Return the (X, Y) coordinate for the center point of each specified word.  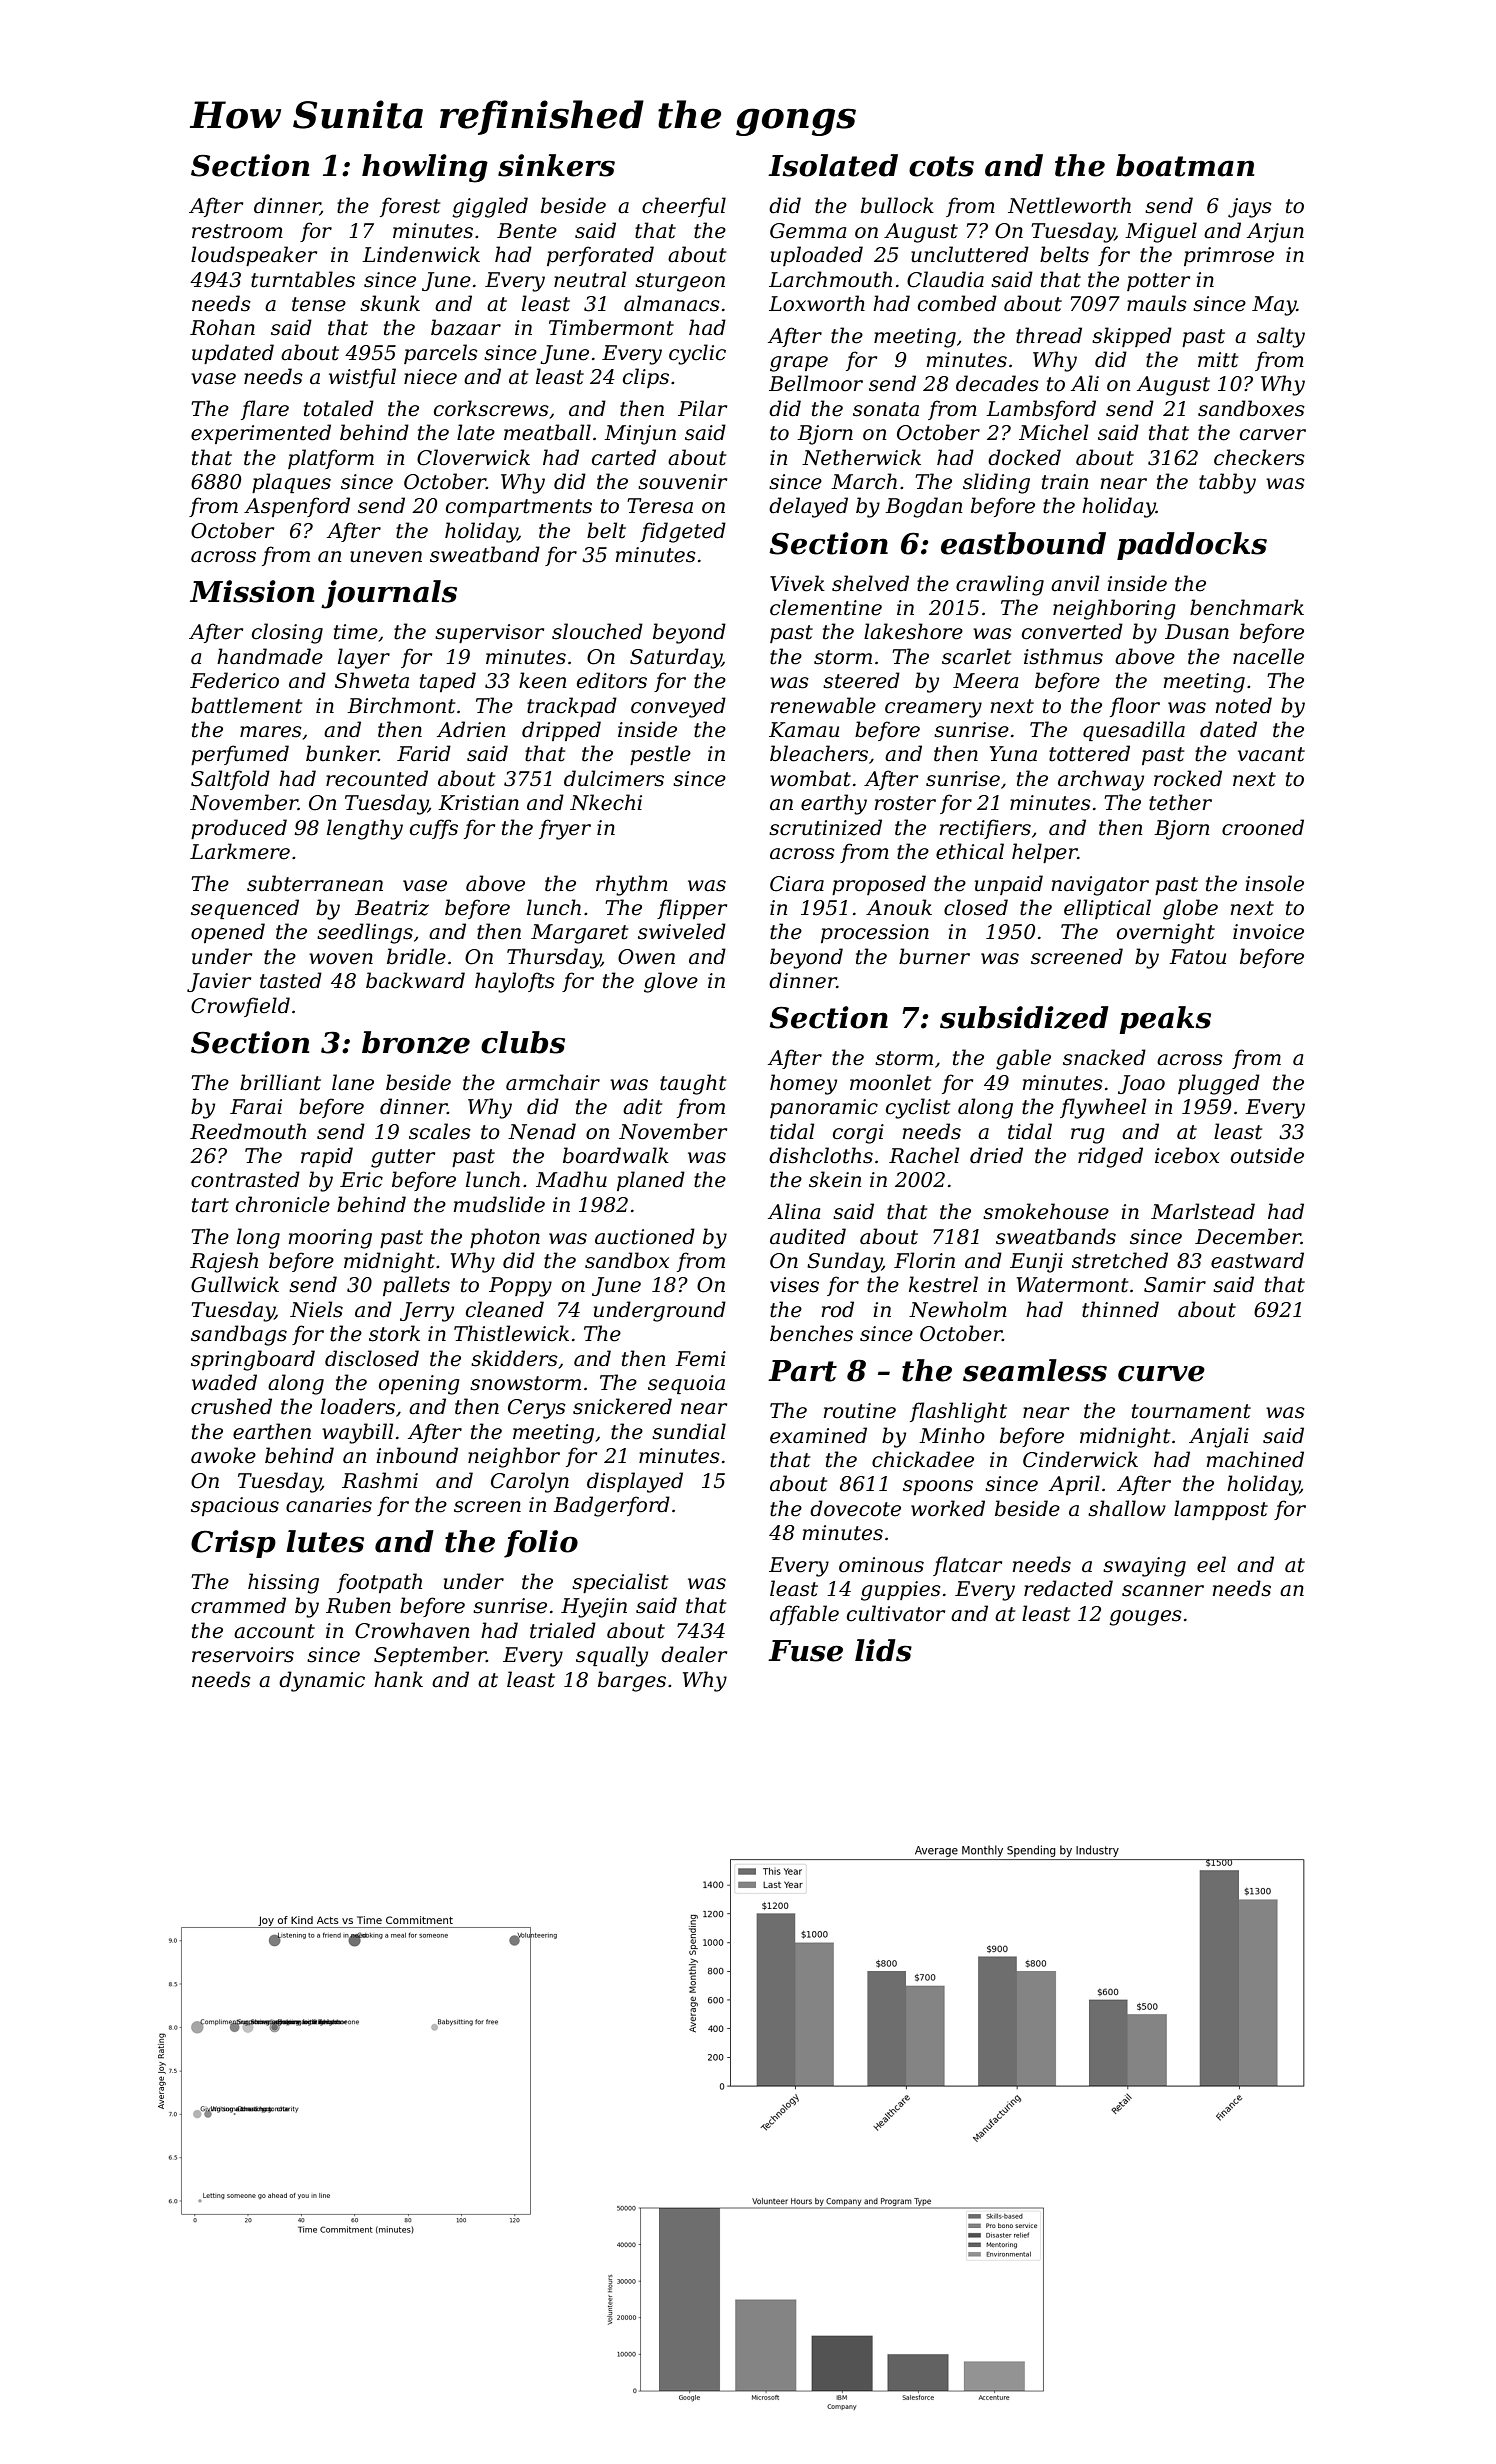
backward (415, 980)
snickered (622, 1406)
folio (541, 1544)
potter (1158, 282)
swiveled (682, 931)
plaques (291, 483)
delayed (808, 507)
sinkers (556, 165)
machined (1255, 1459)
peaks (1165, 1020)
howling (425, 168)
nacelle (1268, 656)
